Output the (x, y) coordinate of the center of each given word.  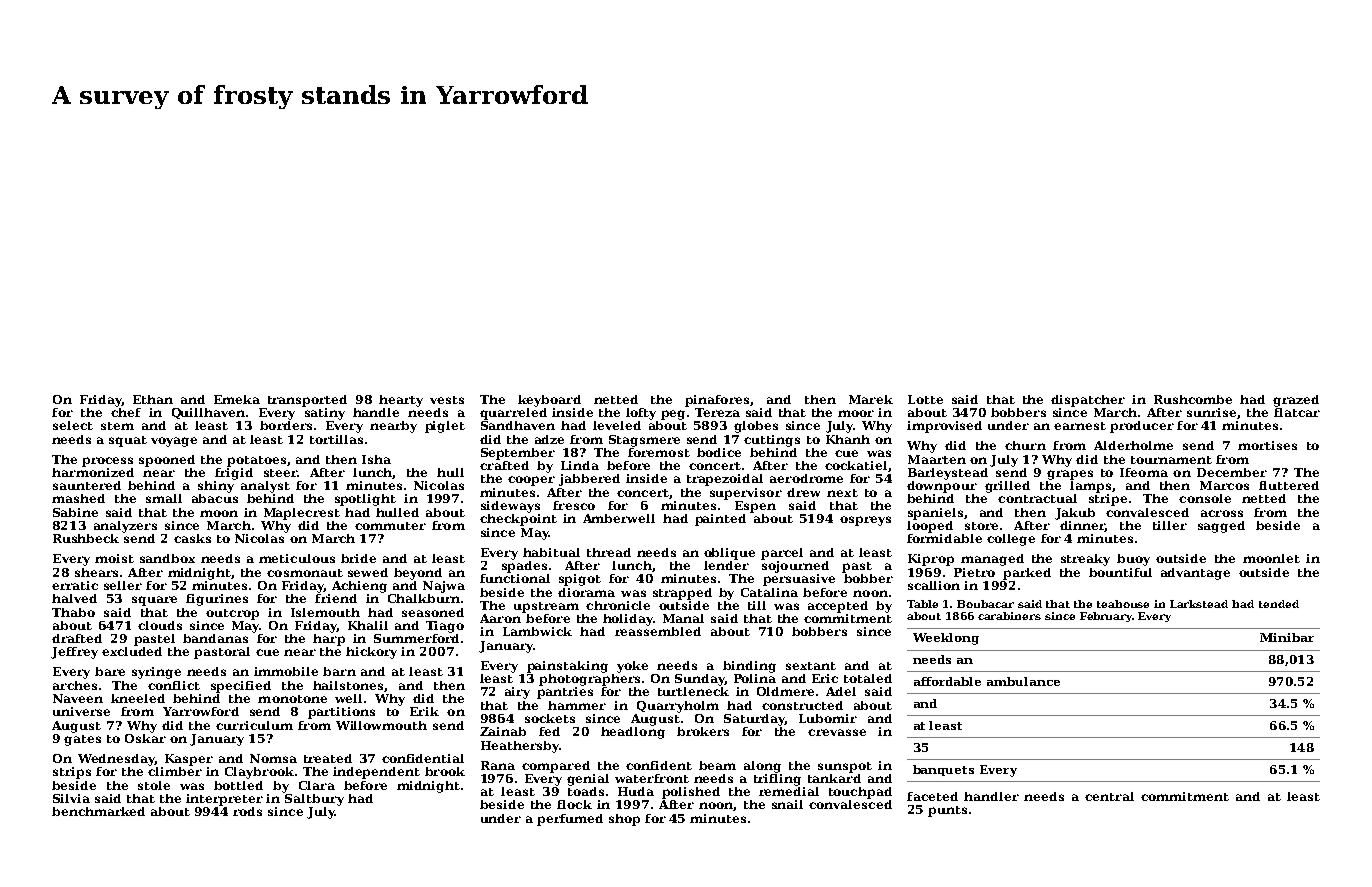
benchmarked (98, 811)
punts (947, 811)
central (1109, 796)
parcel (782, 554)
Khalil (368, 625)
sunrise (1211, 412)
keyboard (549, 401)
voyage (174, 442)
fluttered (1289, 485)
